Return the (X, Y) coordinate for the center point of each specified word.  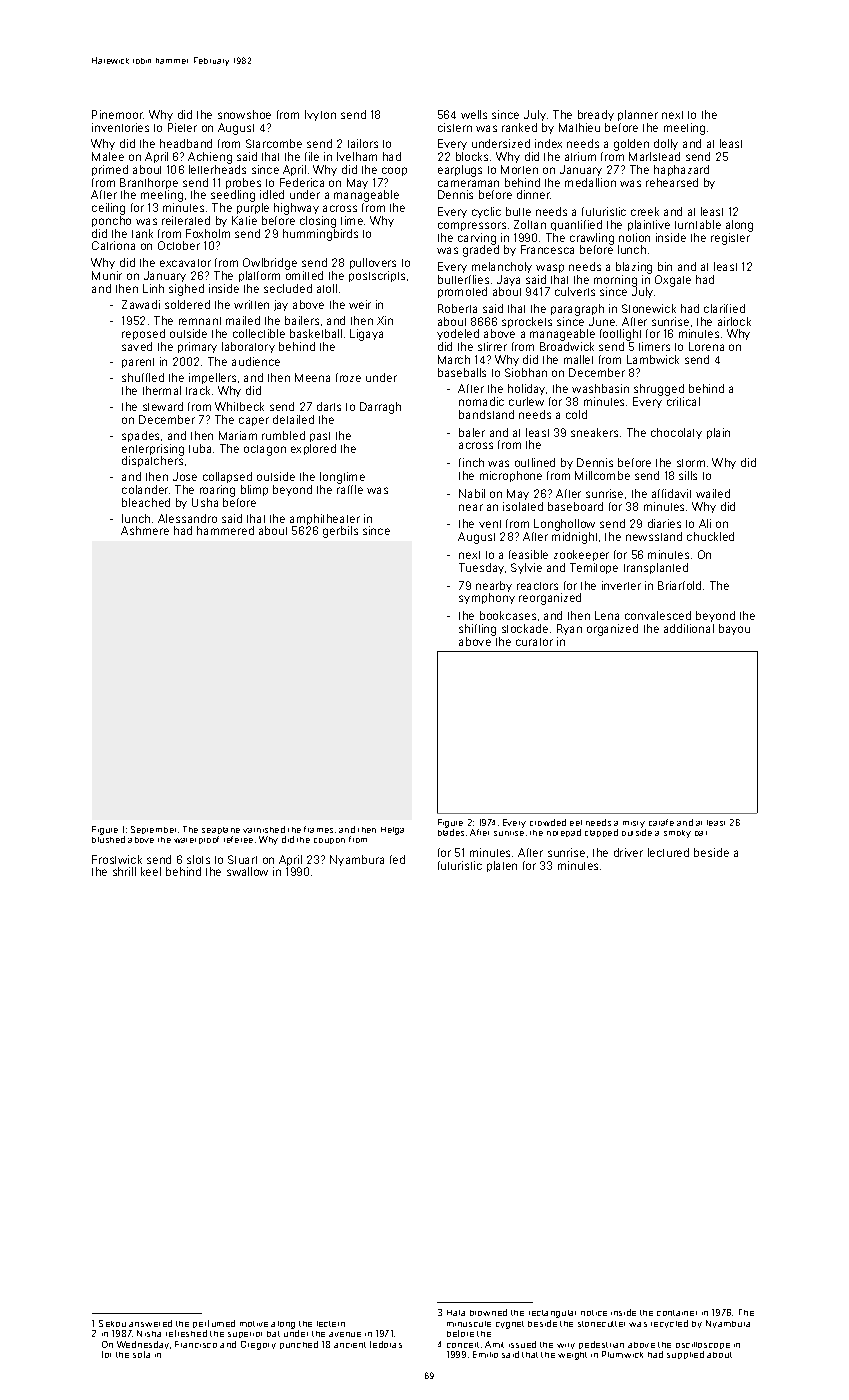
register (730, 239)
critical (683, 401)
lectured (668, 852)
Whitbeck (239, 406)
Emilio (485, 1354)
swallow (247, 871)
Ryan (569, 629)
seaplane (221, 830)
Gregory (258, 1345)
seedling (233, 196)
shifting (477, 630)
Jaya (508, 280)
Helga (392, 831)
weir (360, 304)
